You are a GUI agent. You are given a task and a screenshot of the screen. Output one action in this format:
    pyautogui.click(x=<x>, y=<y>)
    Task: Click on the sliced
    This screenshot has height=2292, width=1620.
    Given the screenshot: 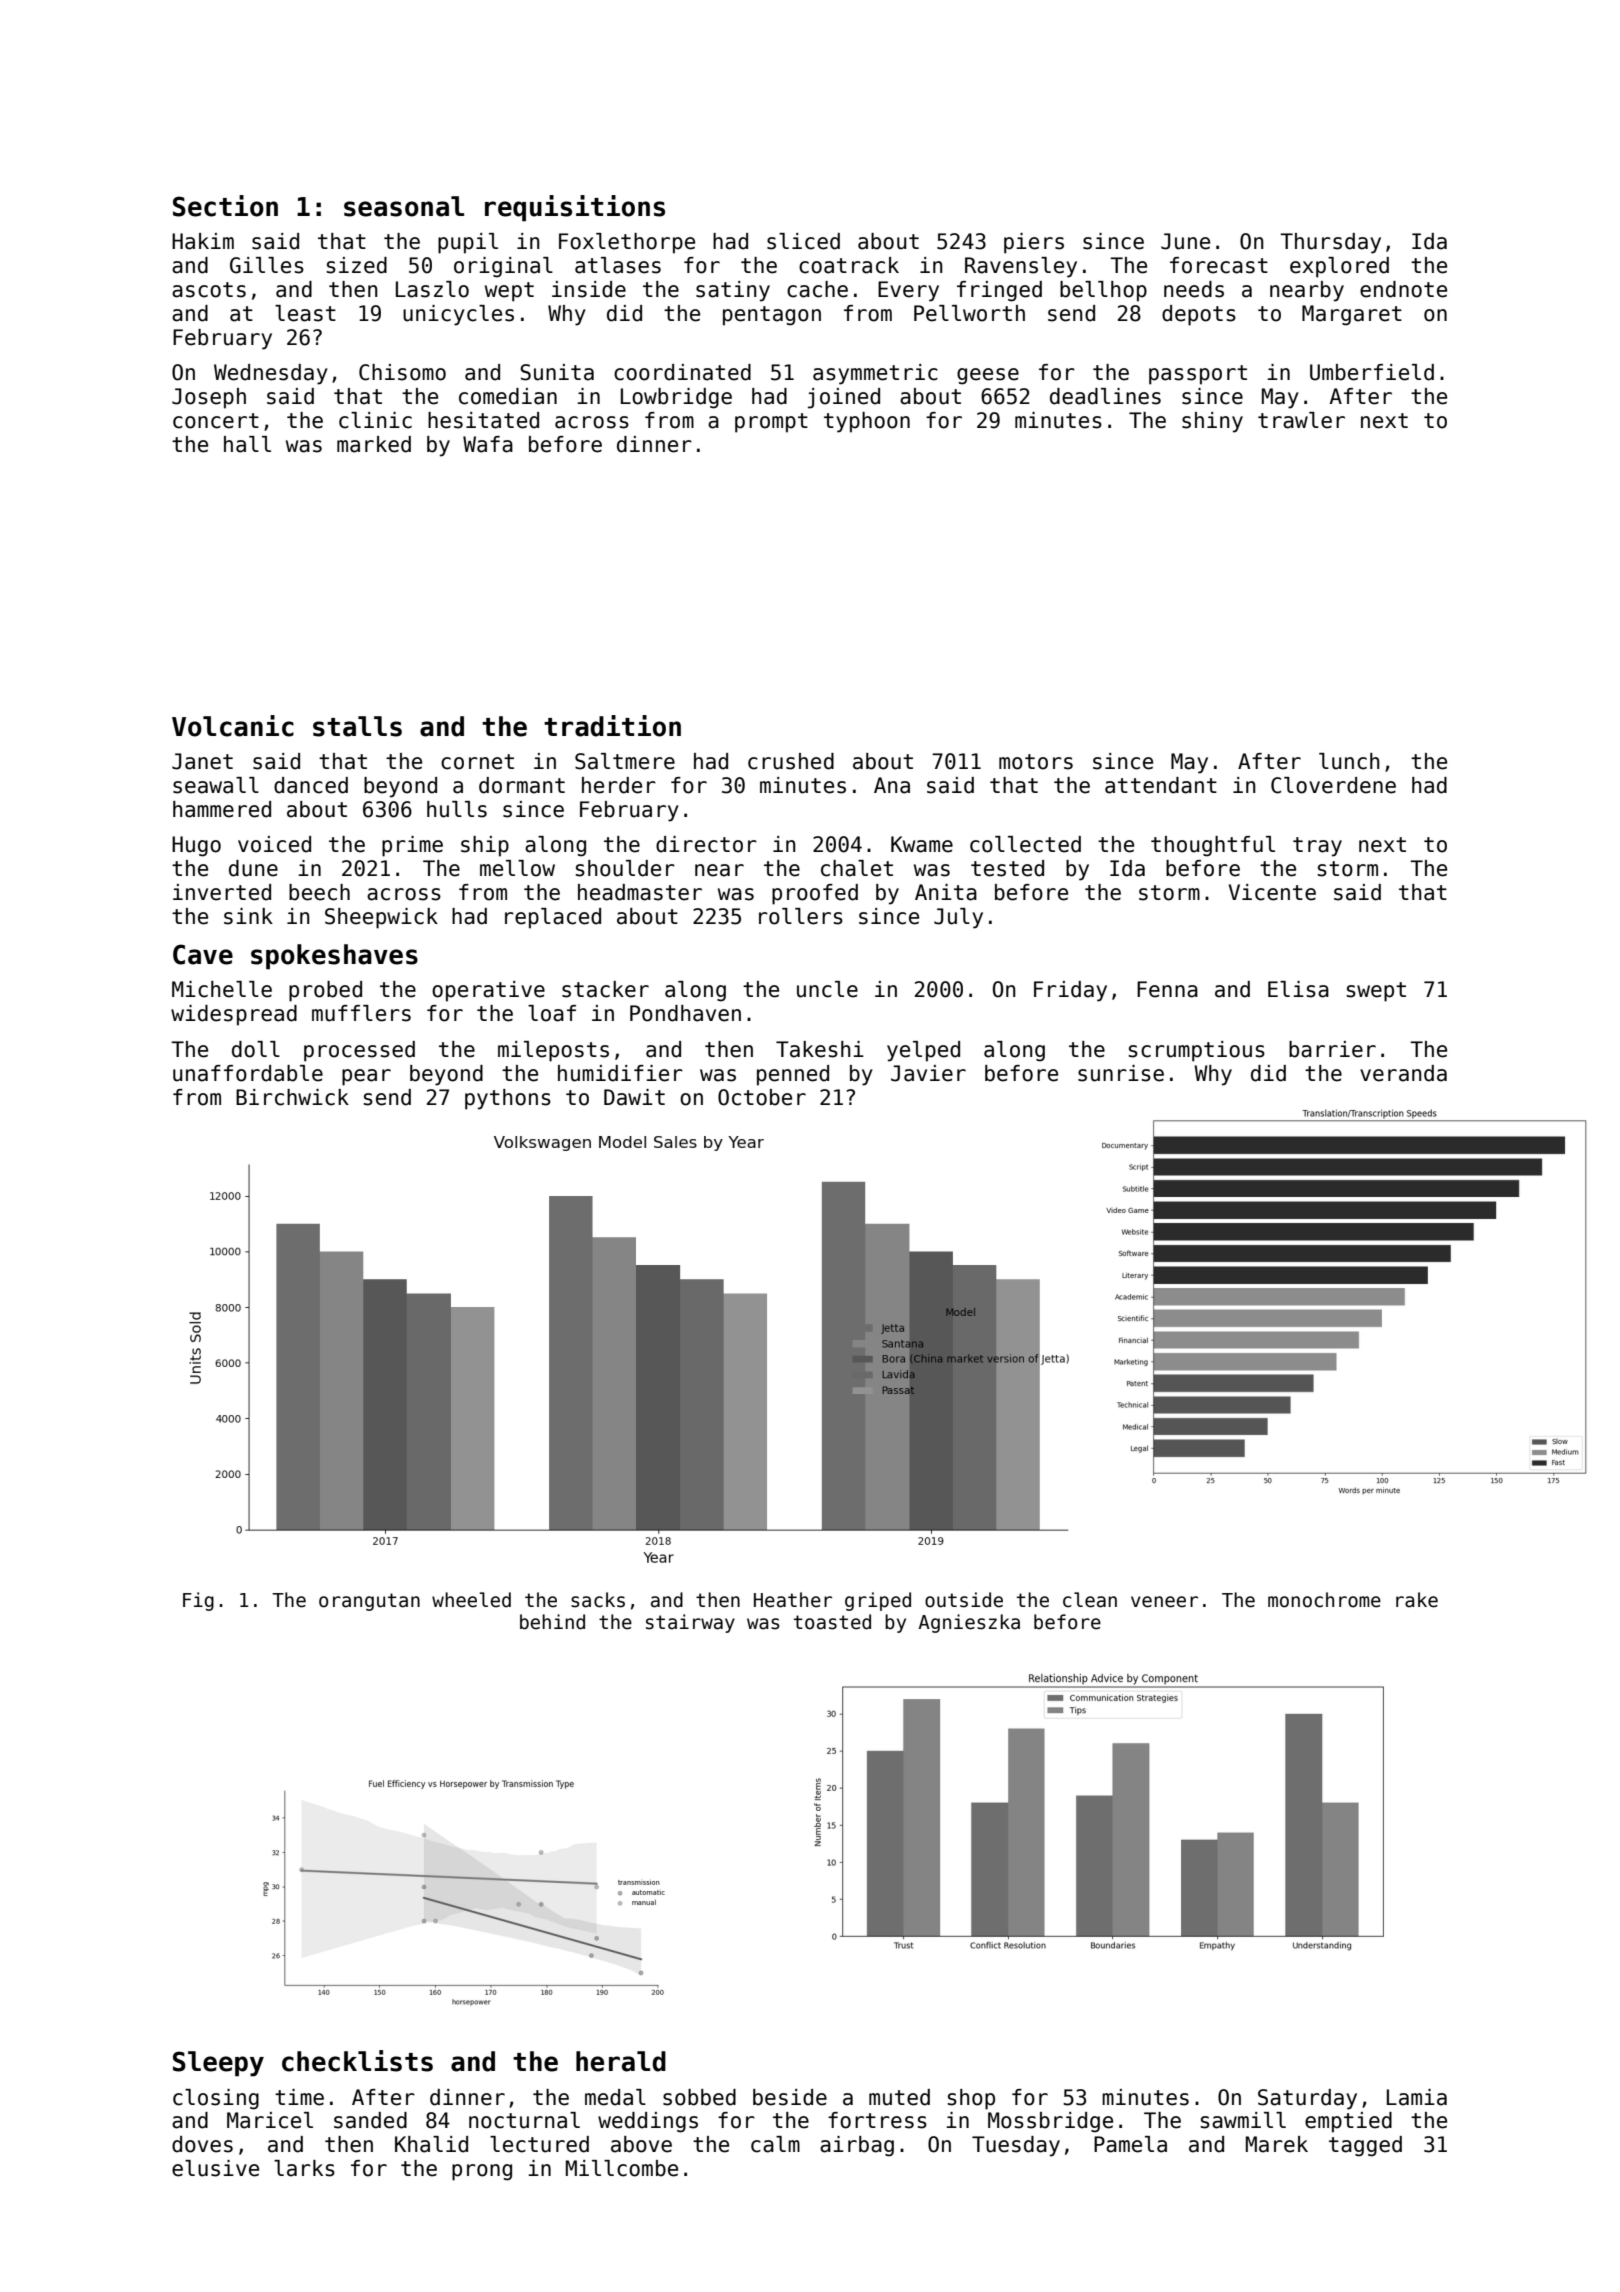 What is the action you would take?
    pyautogui.click(x=803, y=241)
